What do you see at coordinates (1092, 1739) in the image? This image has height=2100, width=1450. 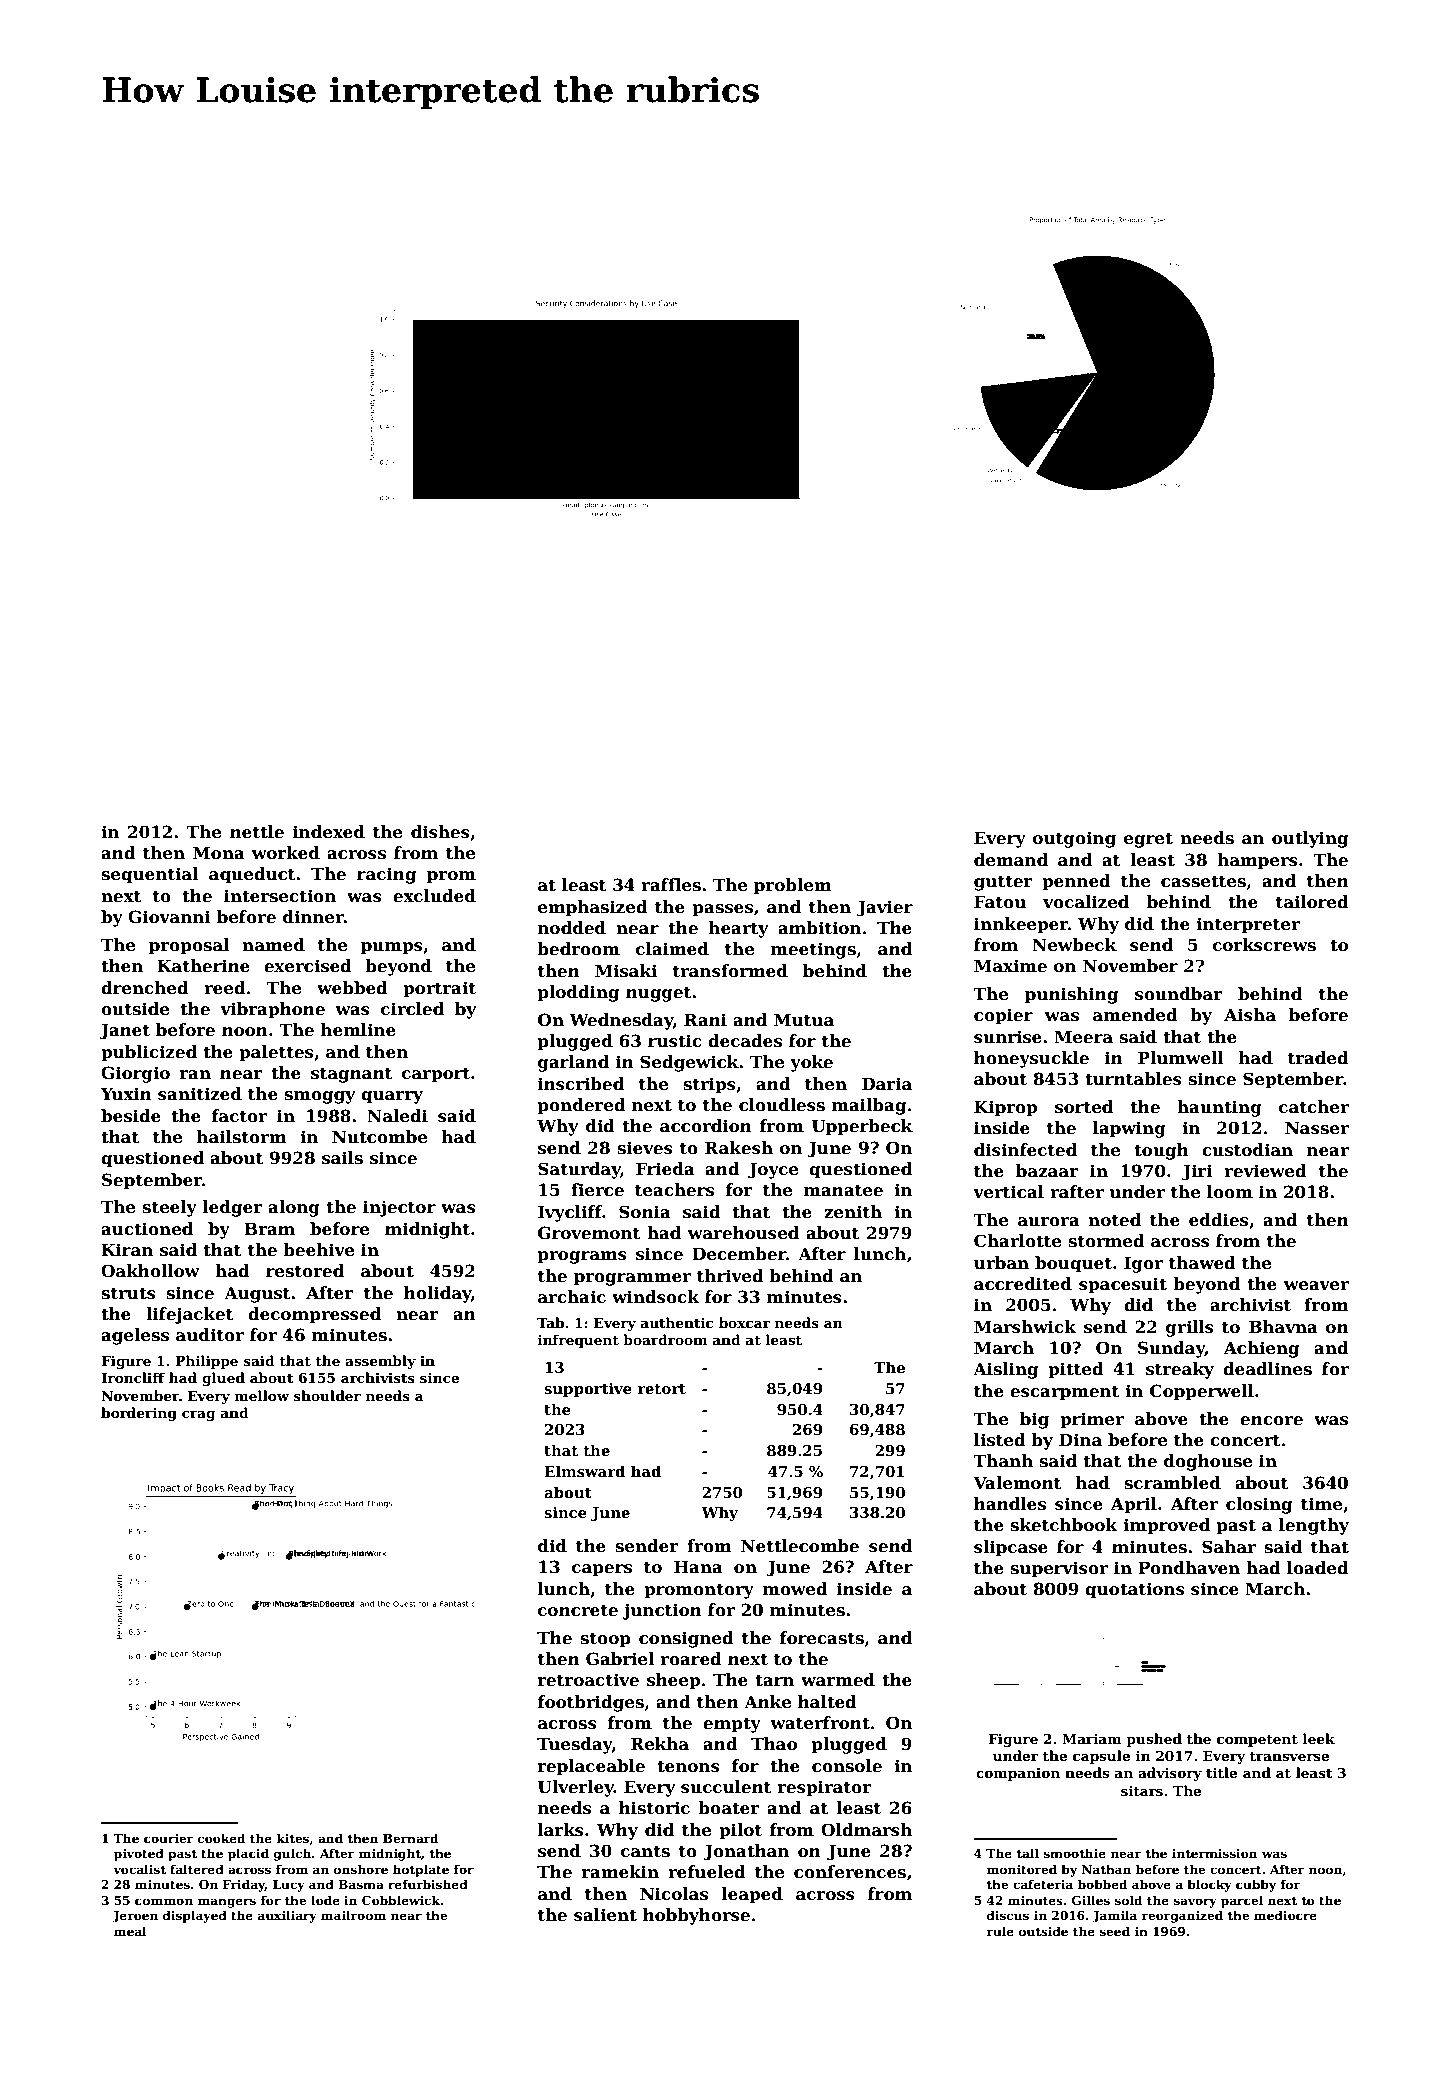 I see `Mariam` at bounding box center [1092, 1739].
